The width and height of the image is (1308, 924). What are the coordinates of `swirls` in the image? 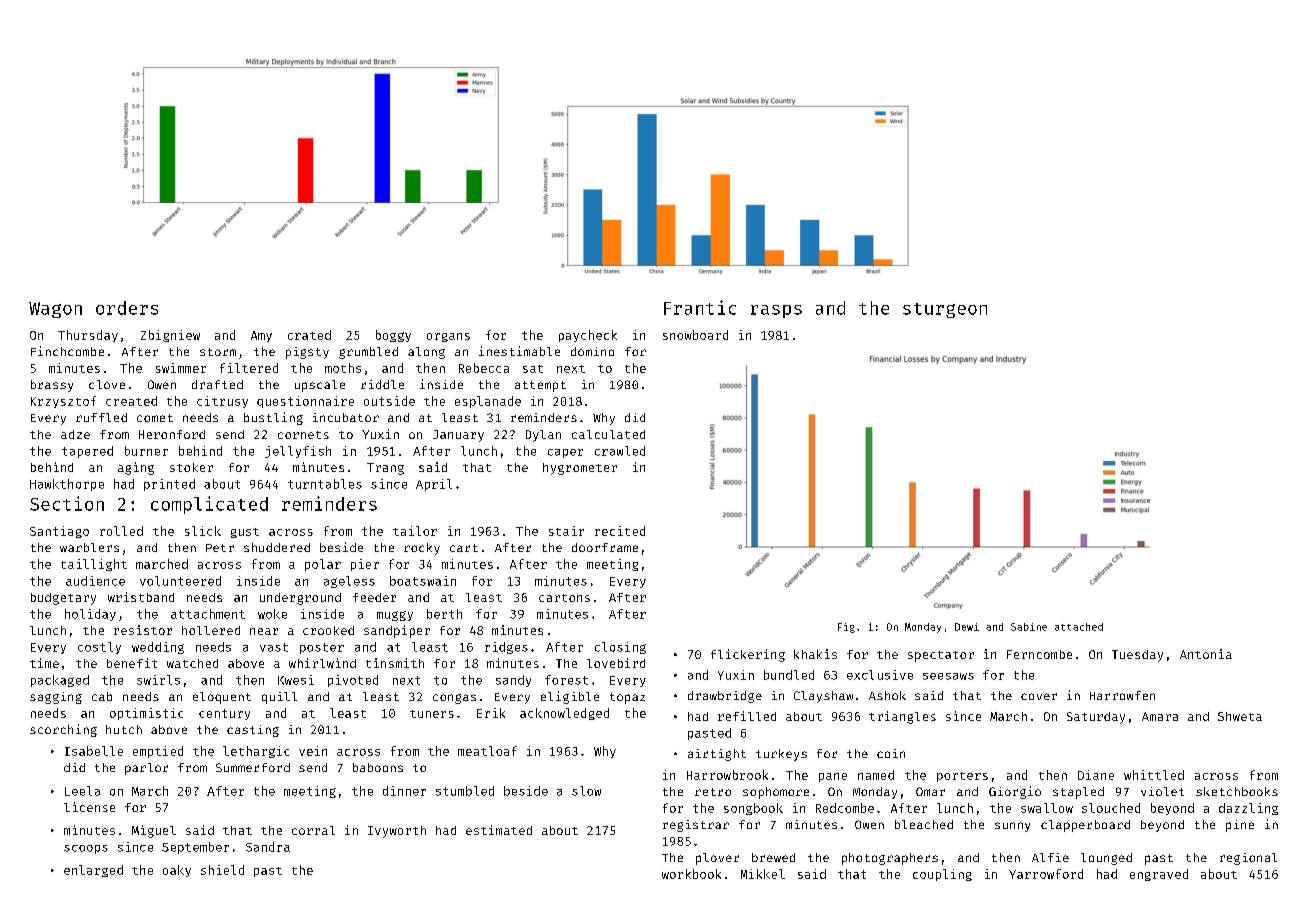 It's located at (158, 680).
